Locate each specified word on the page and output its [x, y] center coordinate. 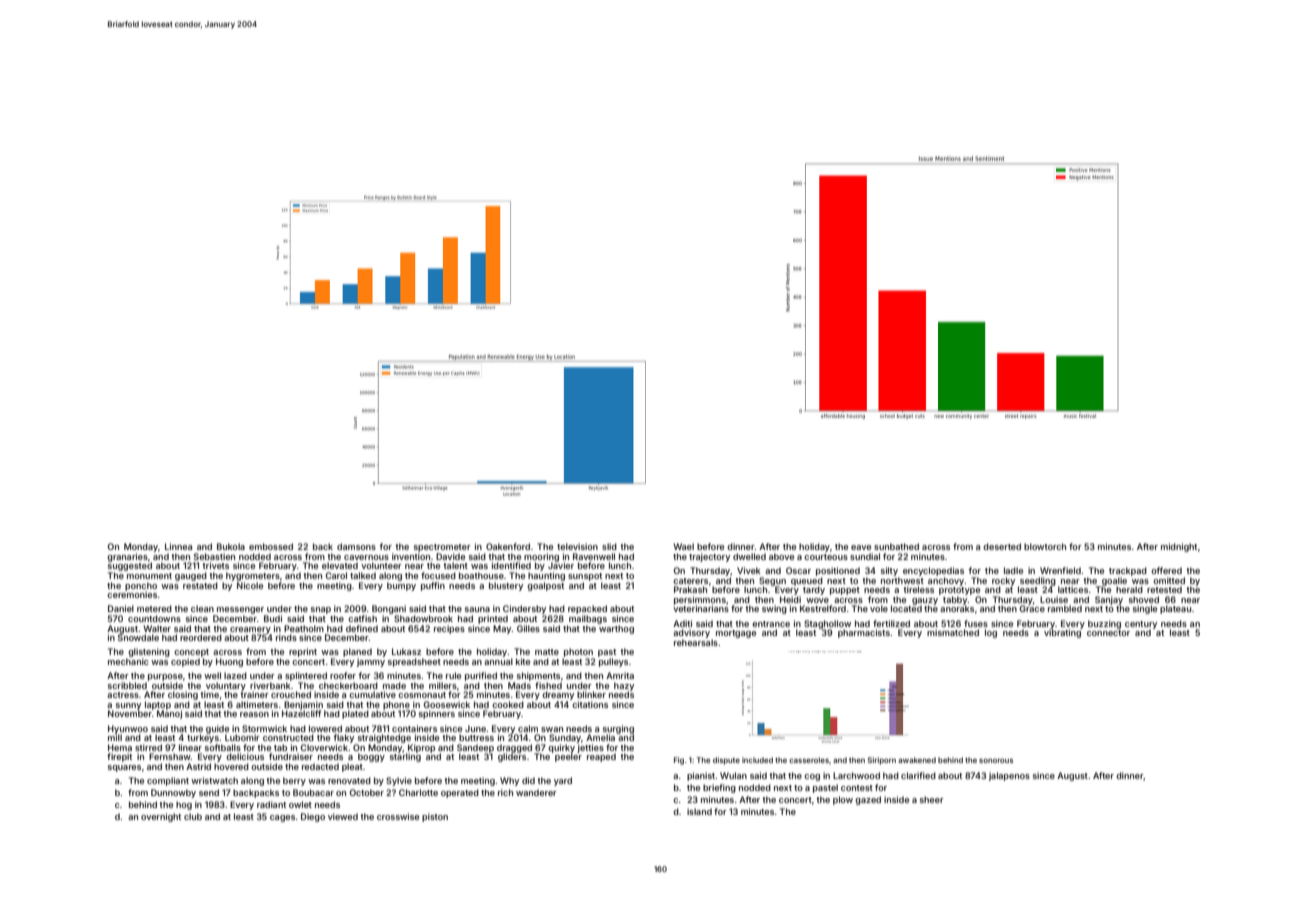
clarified [918, 775]
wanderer [536, 792]
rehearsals [696, 642]
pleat [352, 767]
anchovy [946, 581]
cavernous [366, 557]
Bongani [389, 609]
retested [1164, 589]
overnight [161, 817]
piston [435, 817]
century [1141, 625]
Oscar [798, 570]
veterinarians [701, 608]
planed [357, 652]
